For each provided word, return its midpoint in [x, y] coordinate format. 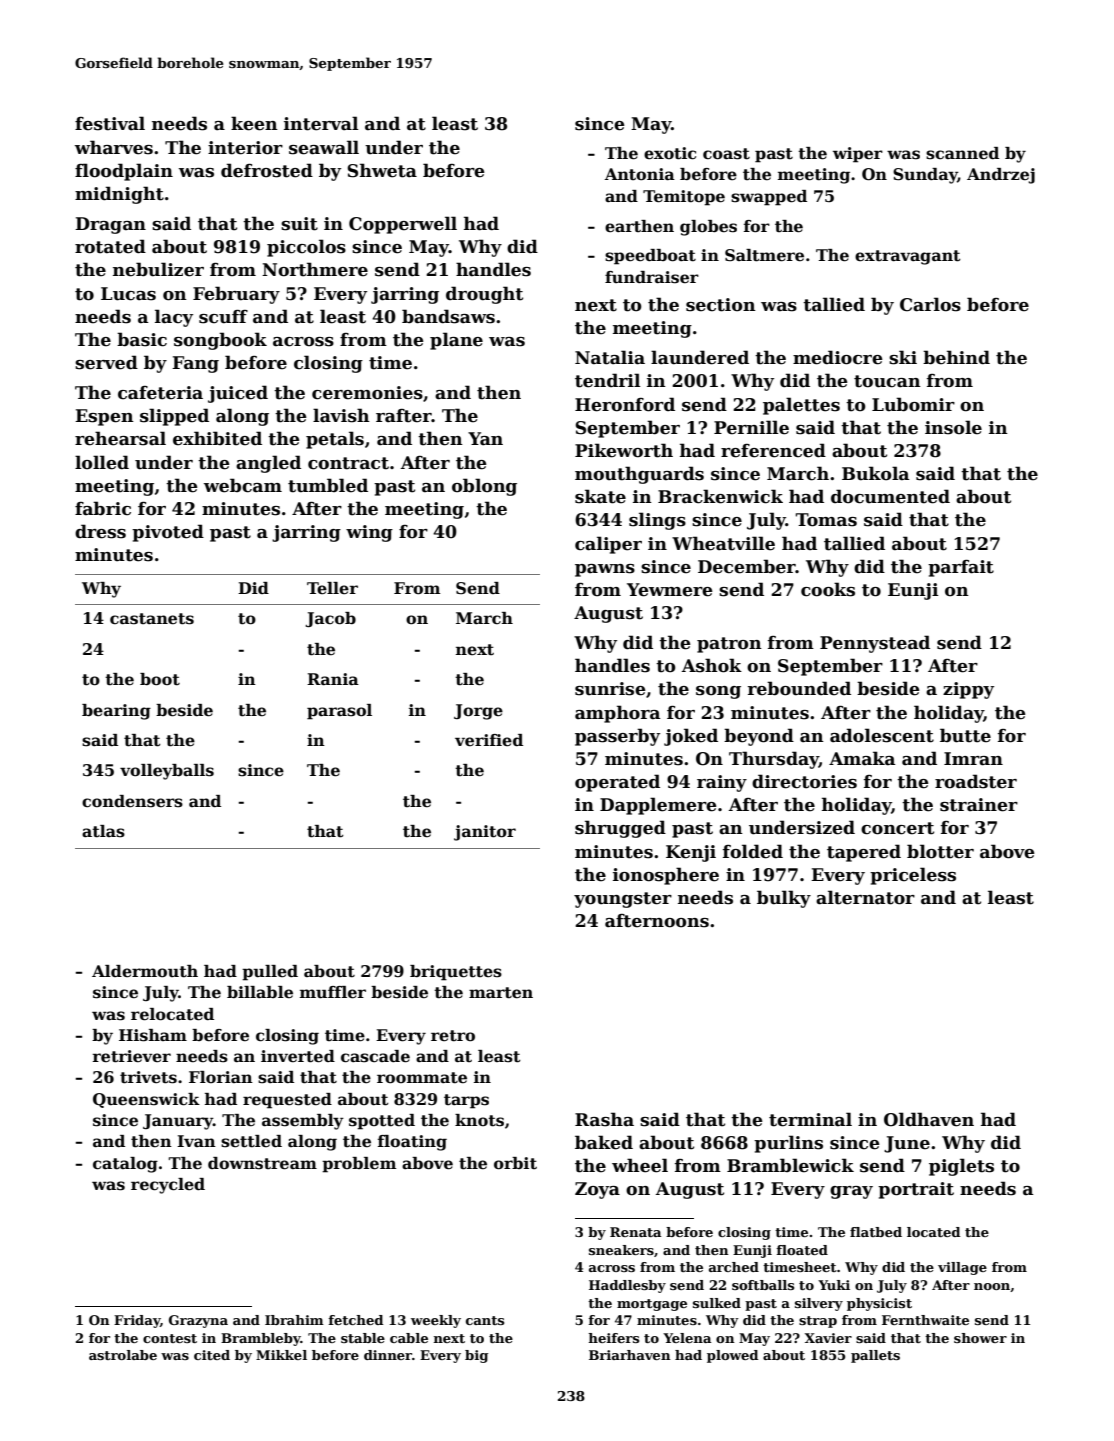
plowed [732, 1356]
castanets [152, 619]
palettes [801, 406]
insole [953, 427]
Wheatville [723, 543]
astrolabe [123, 1355]
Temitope [684, 198]
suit [299, 224]
